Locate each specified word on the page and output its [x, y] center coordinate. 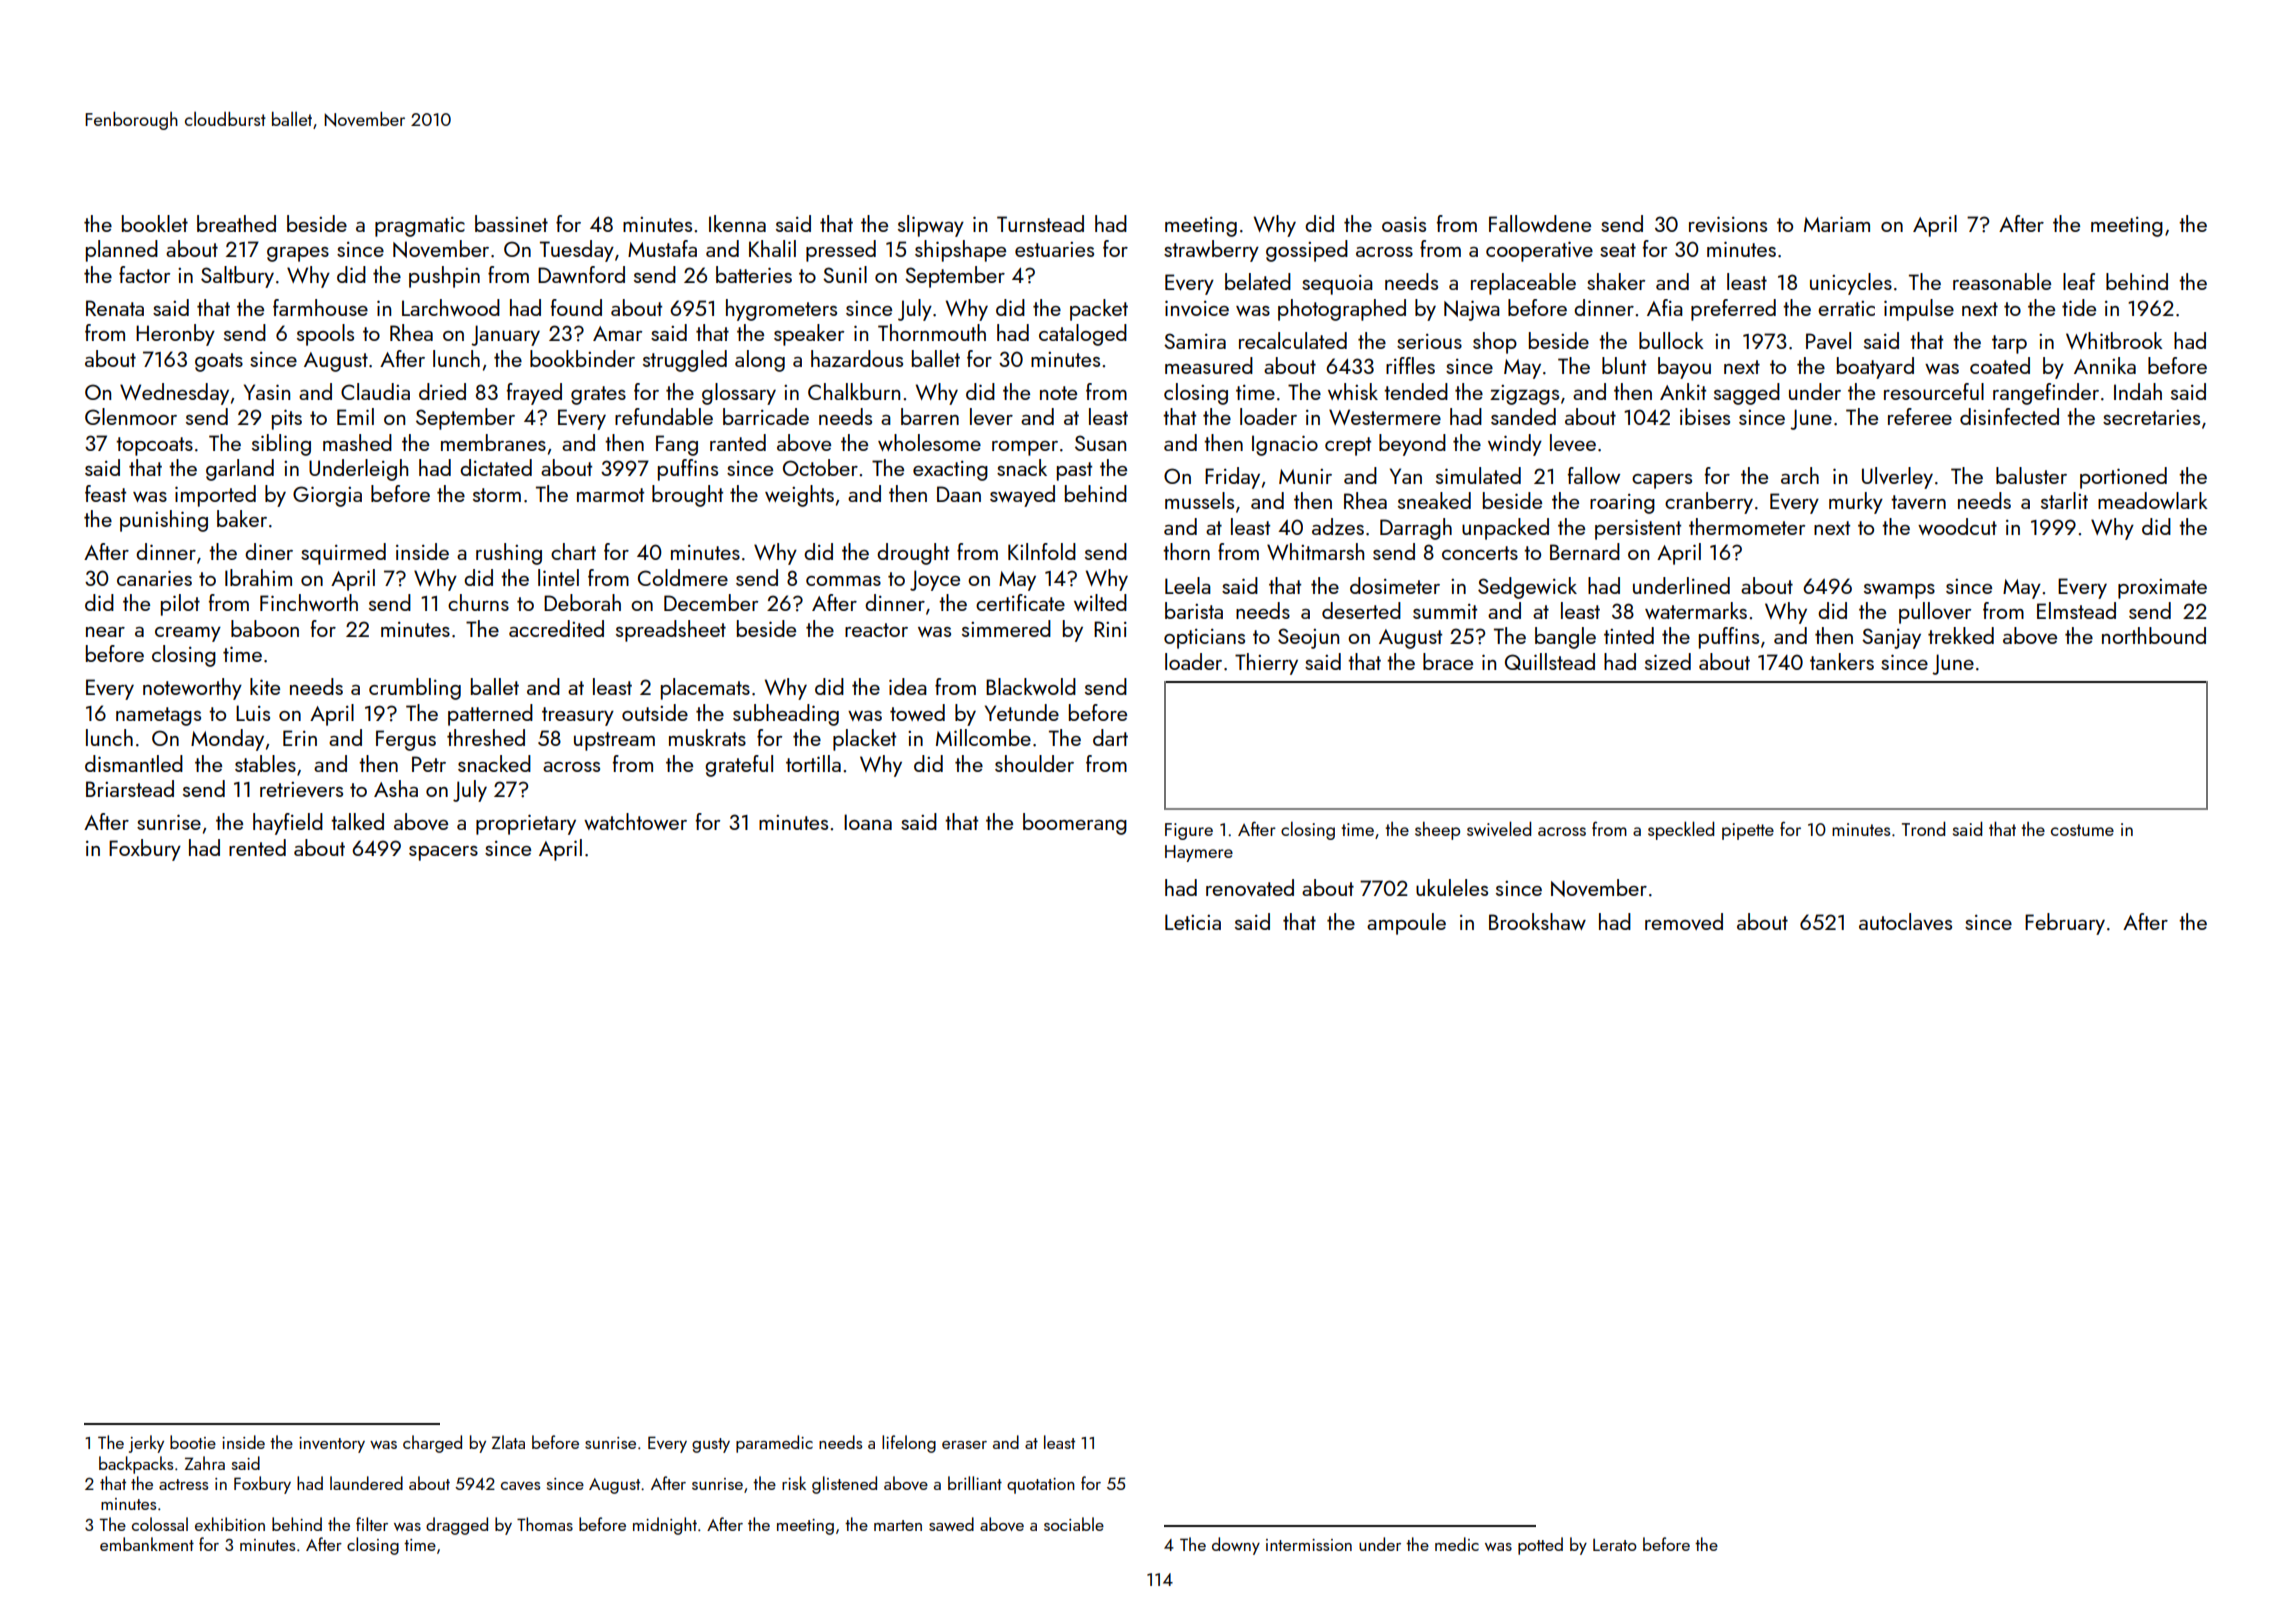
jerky [146, 1444]
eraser [964, 1445]
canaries [154, 578]
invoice [1197, 308]
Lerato [1615, 1545]
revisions [1728, 224]
